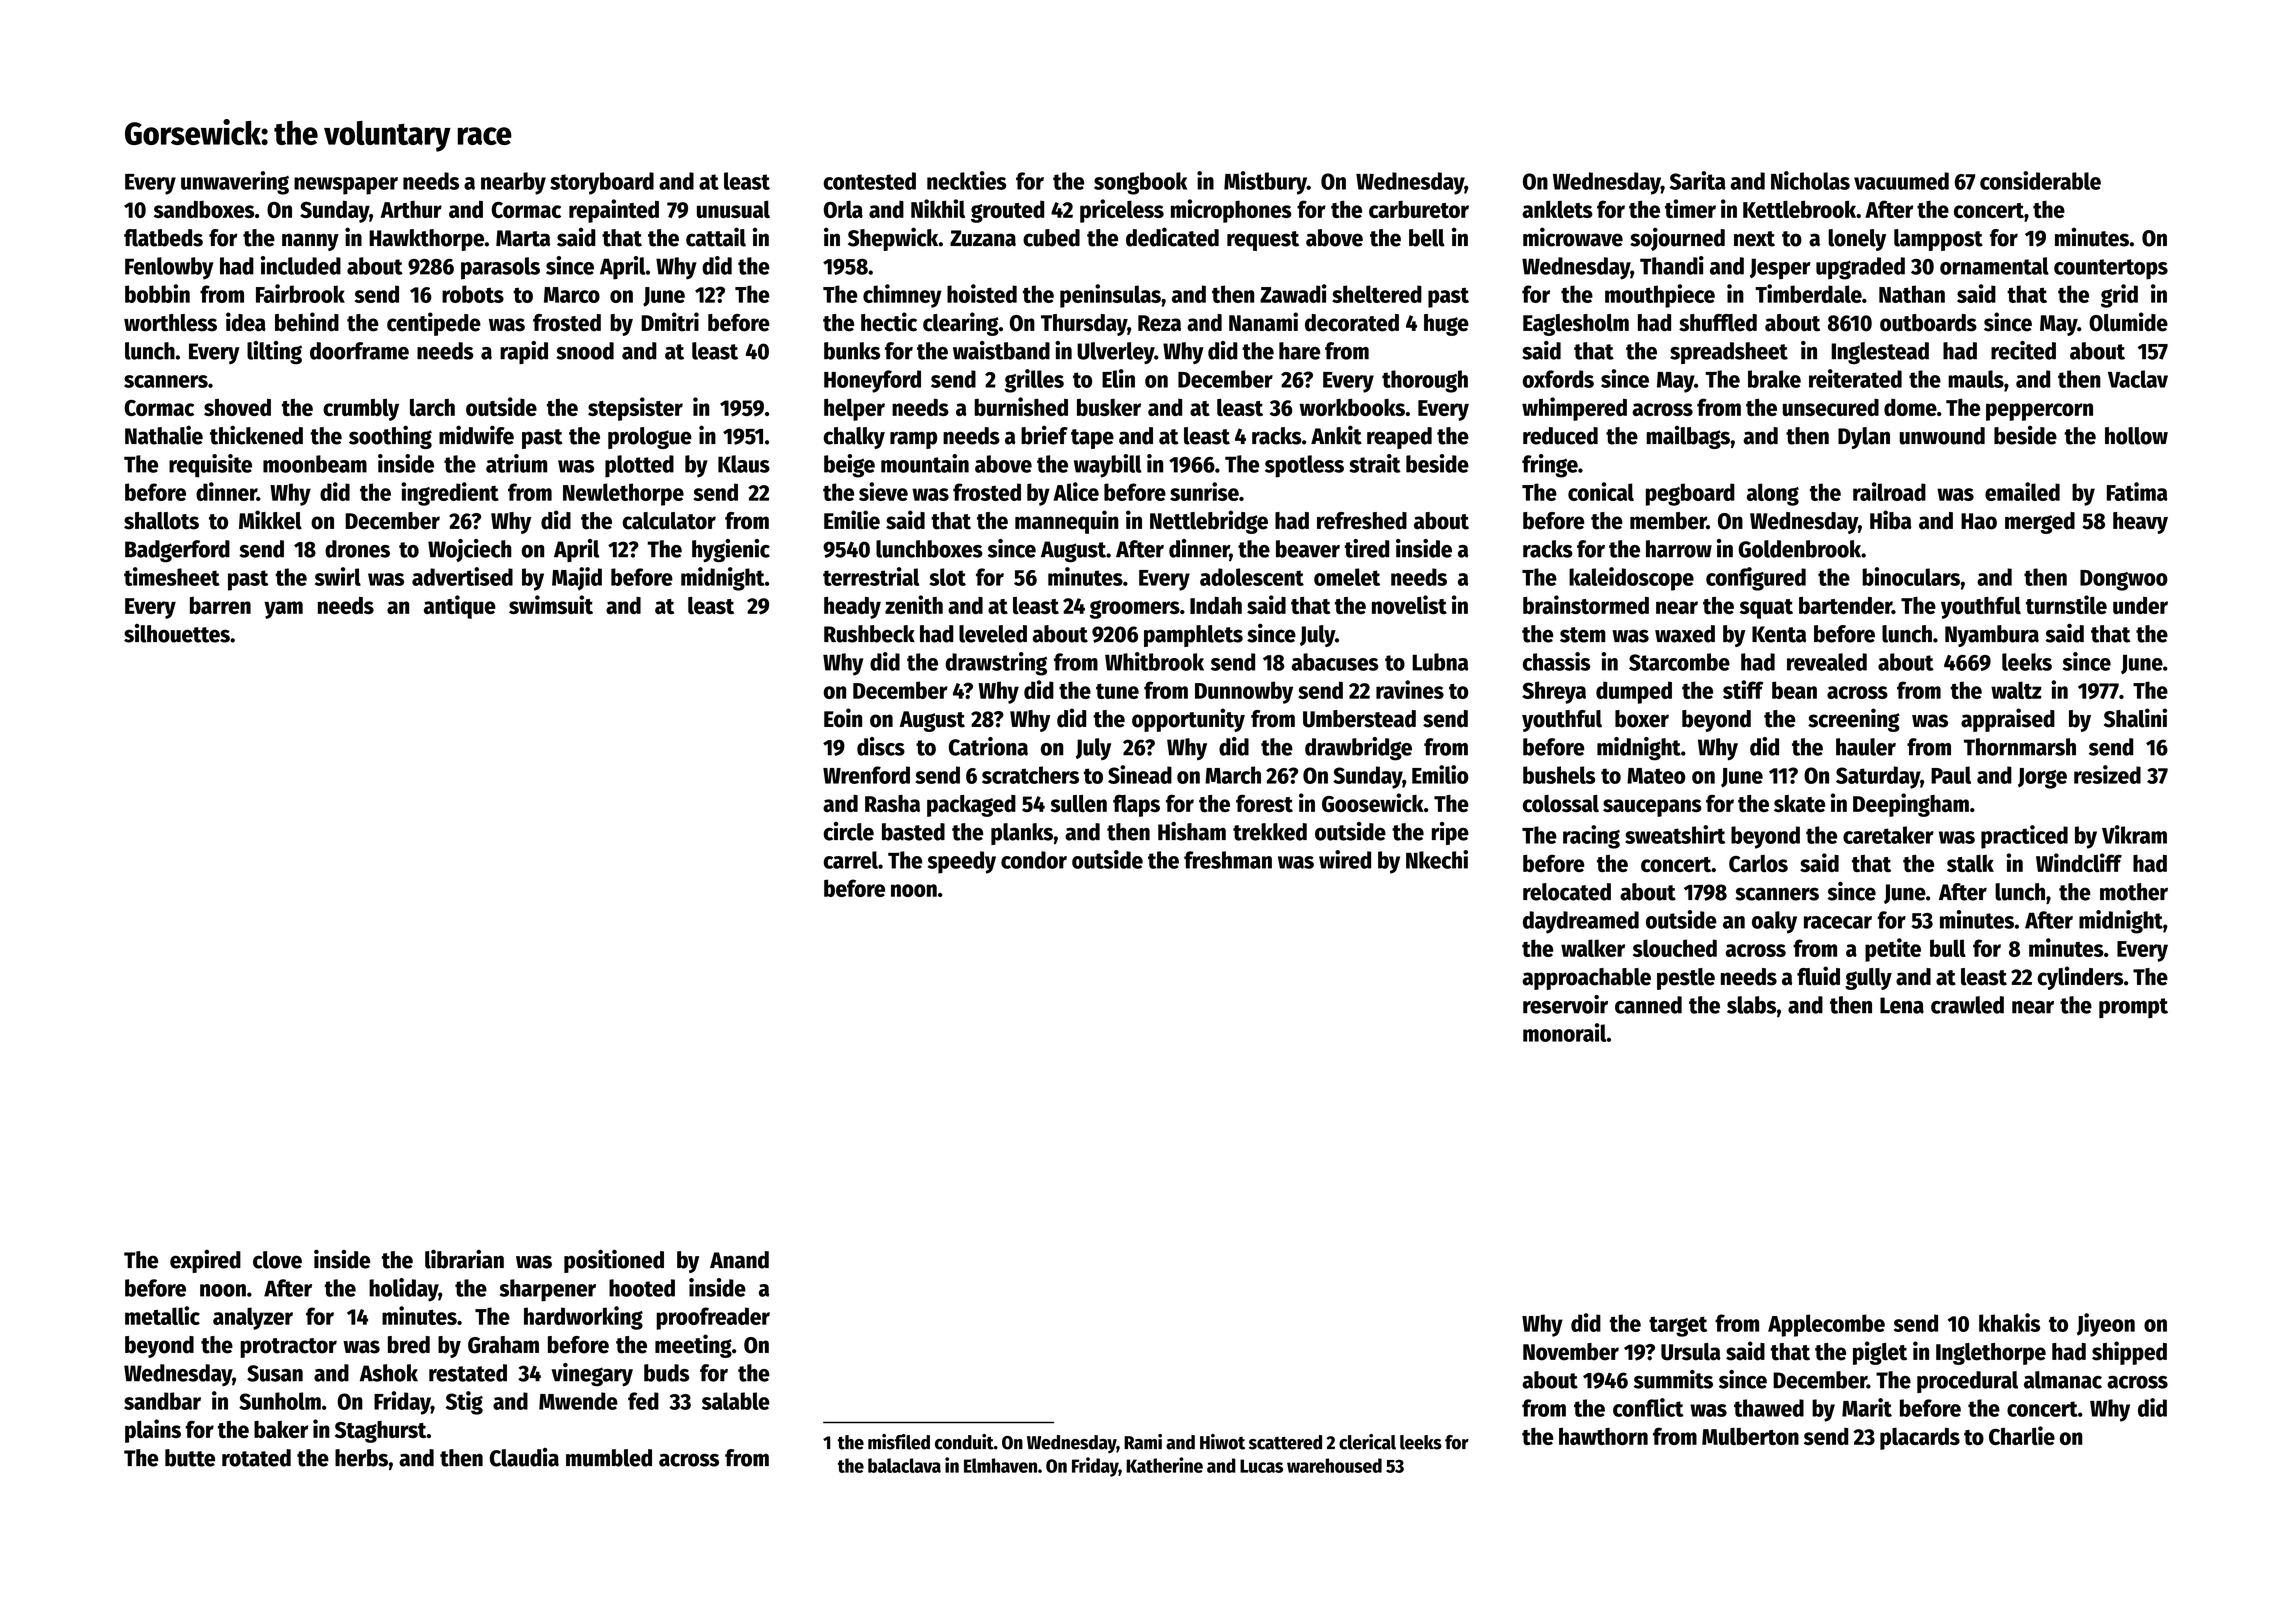 This document has height=1620, width=2292. What do you see at coordinates (1299, 351) in the document?
I see `hare` at bounding box center [1299, 351].
